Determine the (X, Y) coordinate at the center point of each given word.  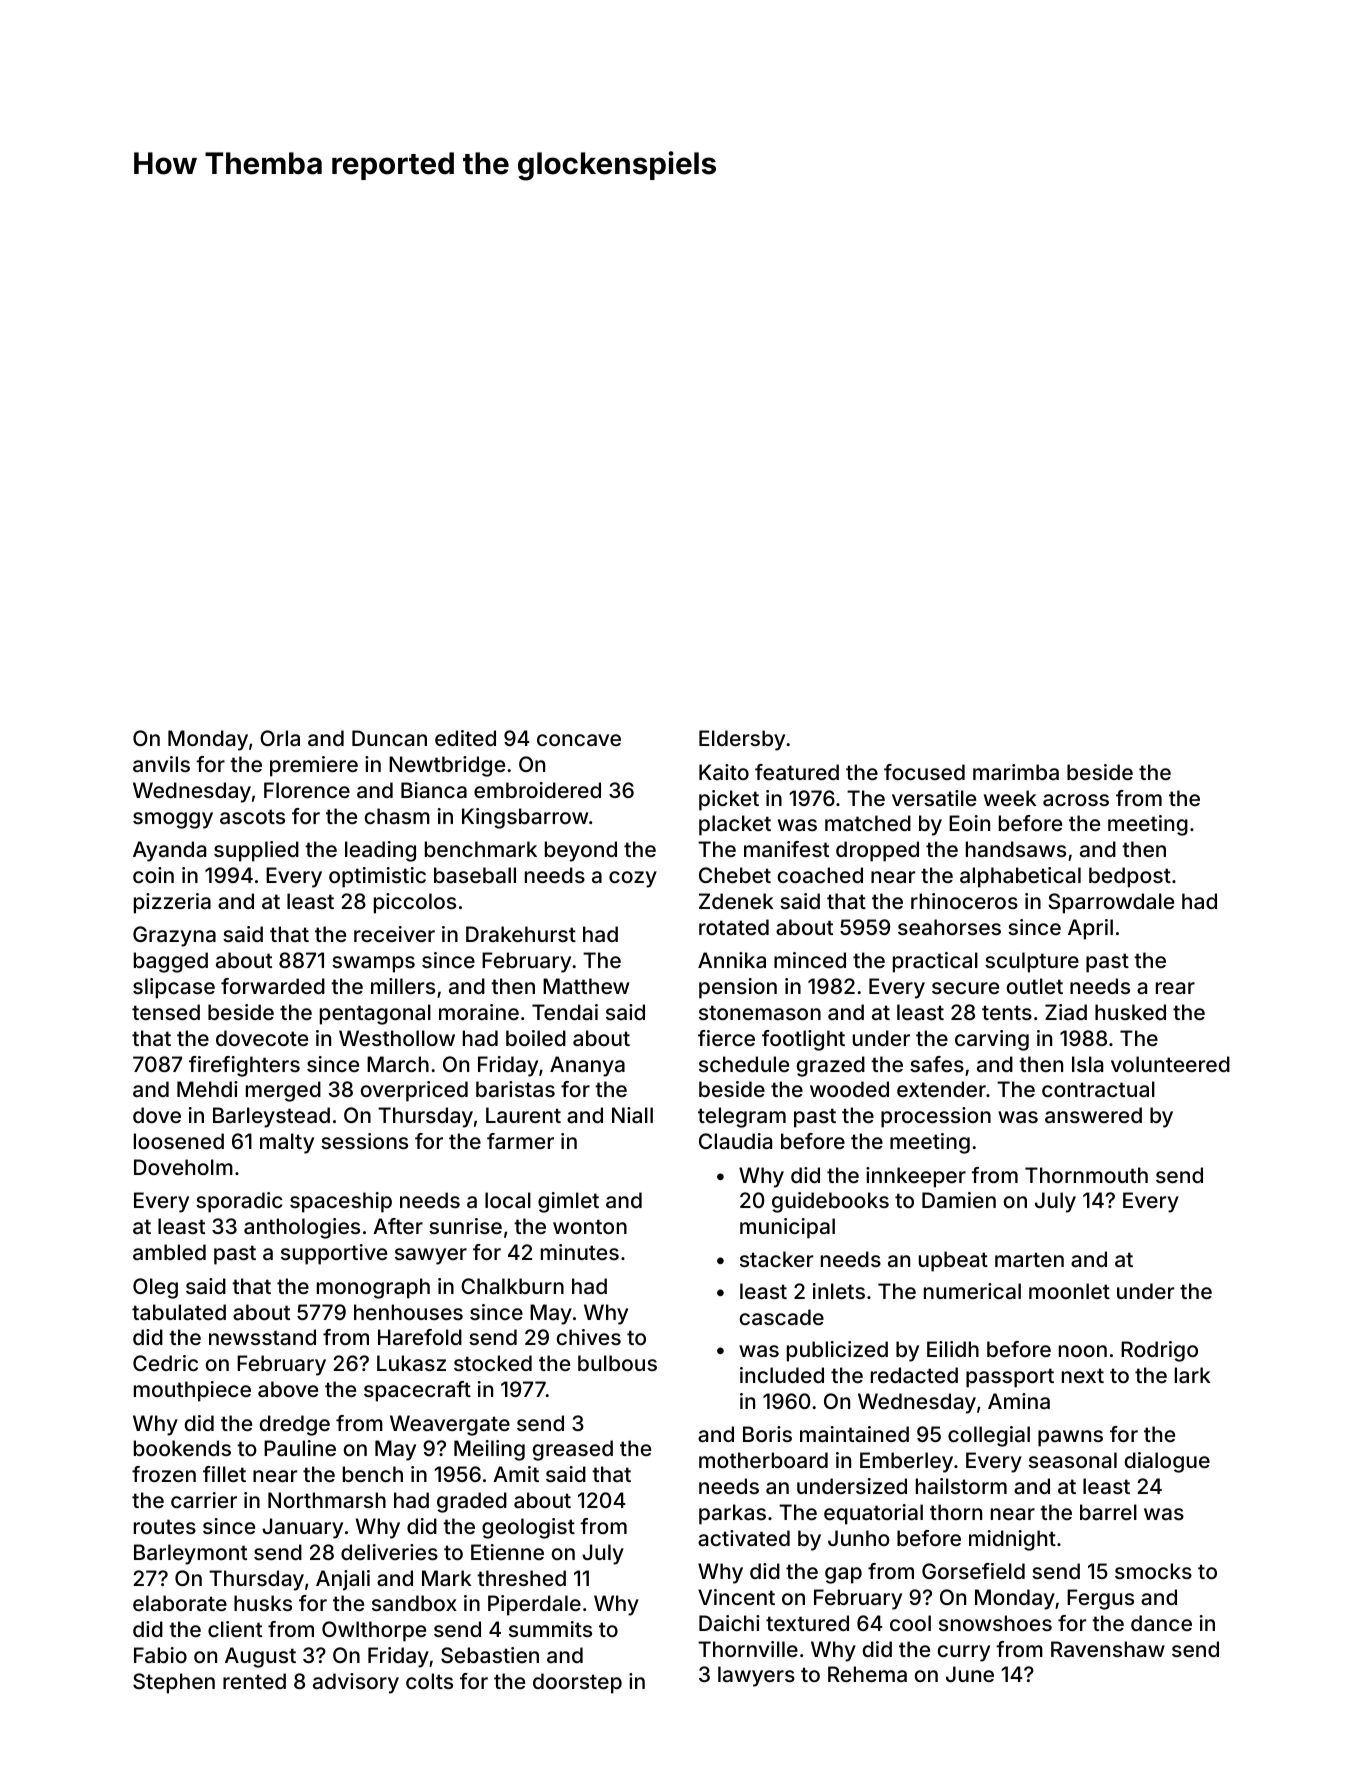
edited (465, 738)
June (970, 1674)
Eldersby (742, 740)
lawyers (756, 1676)
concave (579, 740)
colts (429, 1681)
